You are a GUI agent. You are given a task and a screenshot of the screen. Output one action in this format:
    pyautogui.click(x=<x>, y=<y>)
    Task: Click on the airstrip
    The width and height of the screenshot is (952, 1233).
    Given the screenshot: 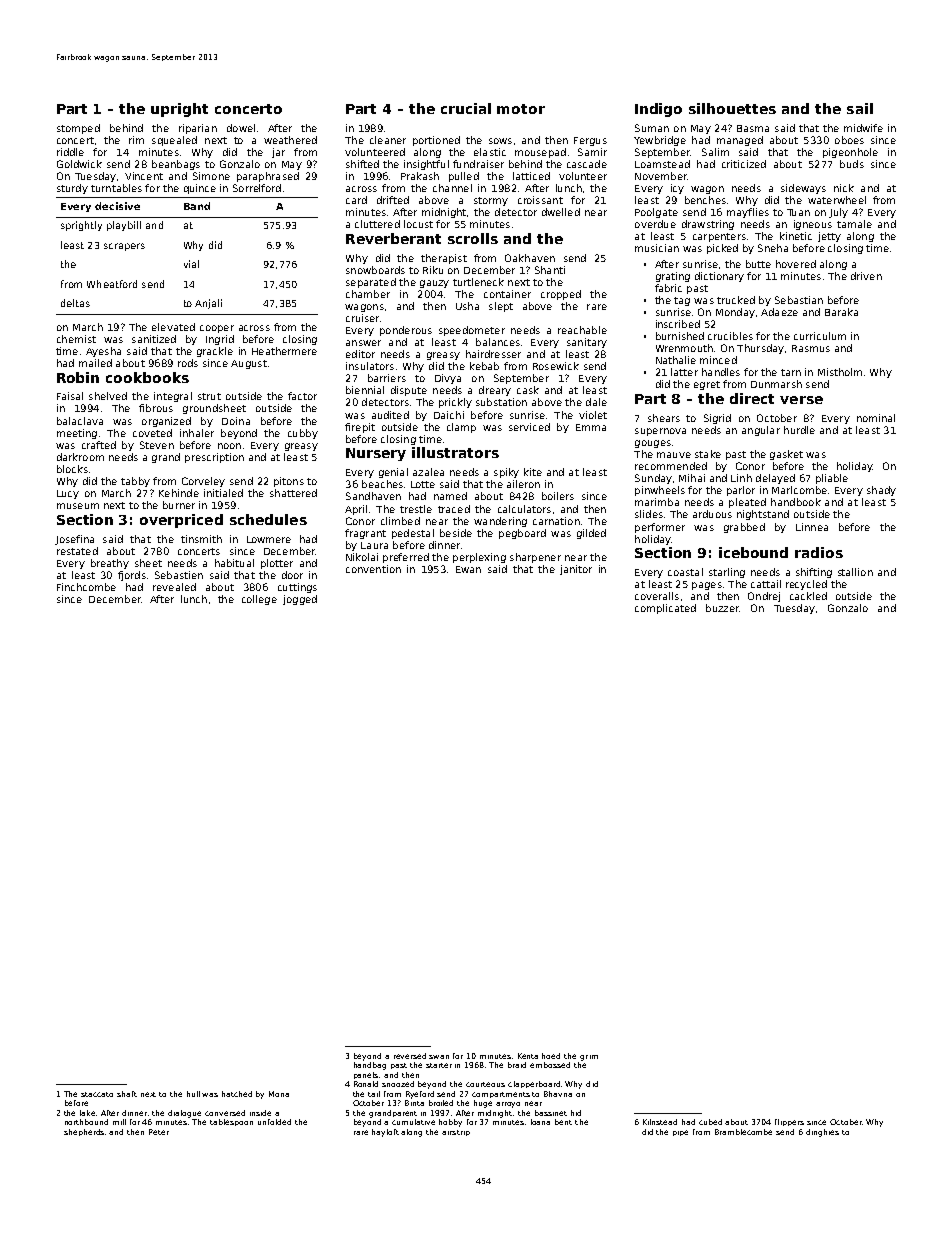 What is the action you would take?
    pyautogui.click(x=456, y=1133)
